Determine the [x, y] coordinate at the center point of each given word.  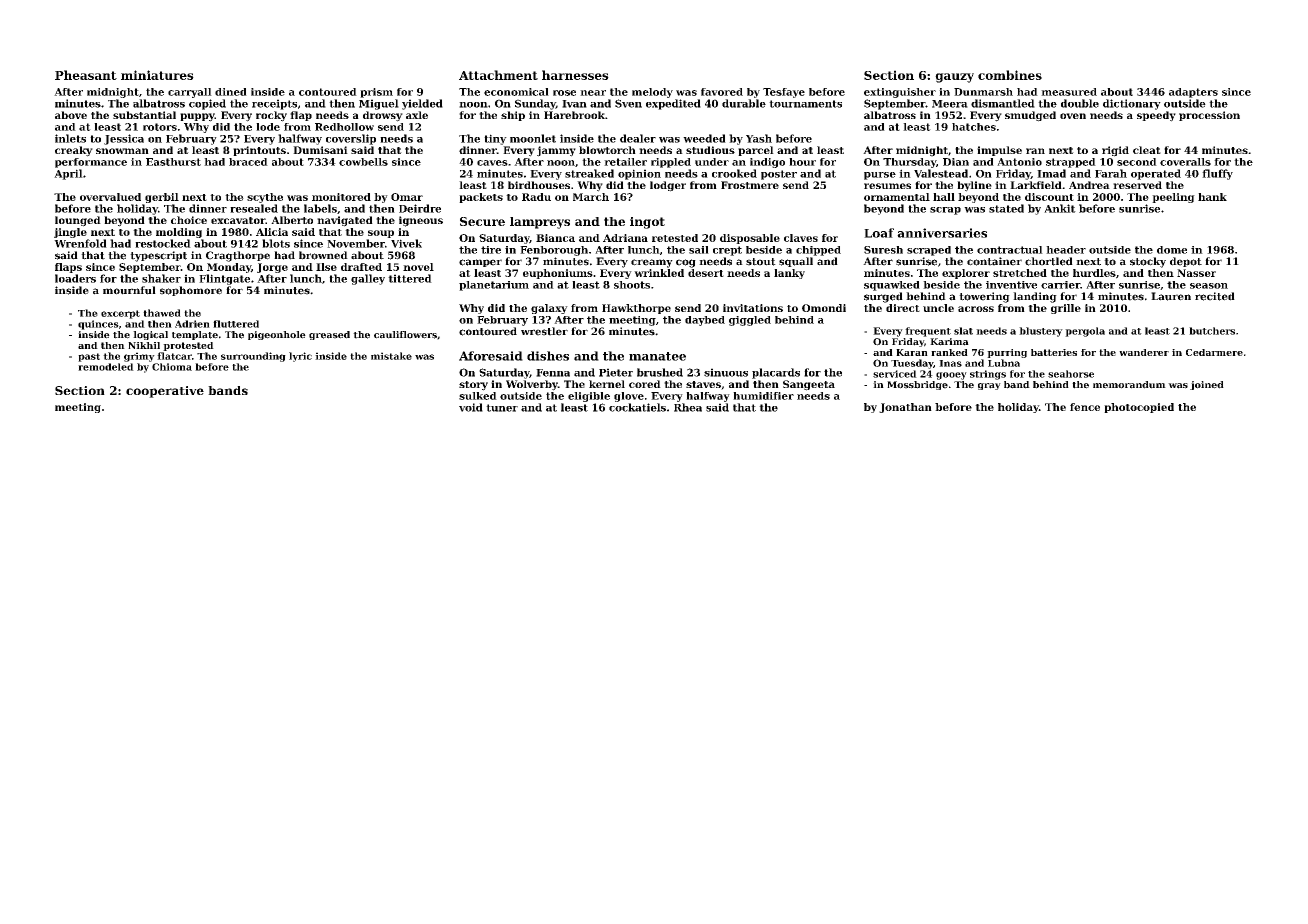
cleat [1147, 150]
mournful [129, 290]
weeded [704, 138]
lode [268, 127]
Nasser [1196, 273]
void [471, 407]
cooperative [165, 392]
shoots [632, 285]
